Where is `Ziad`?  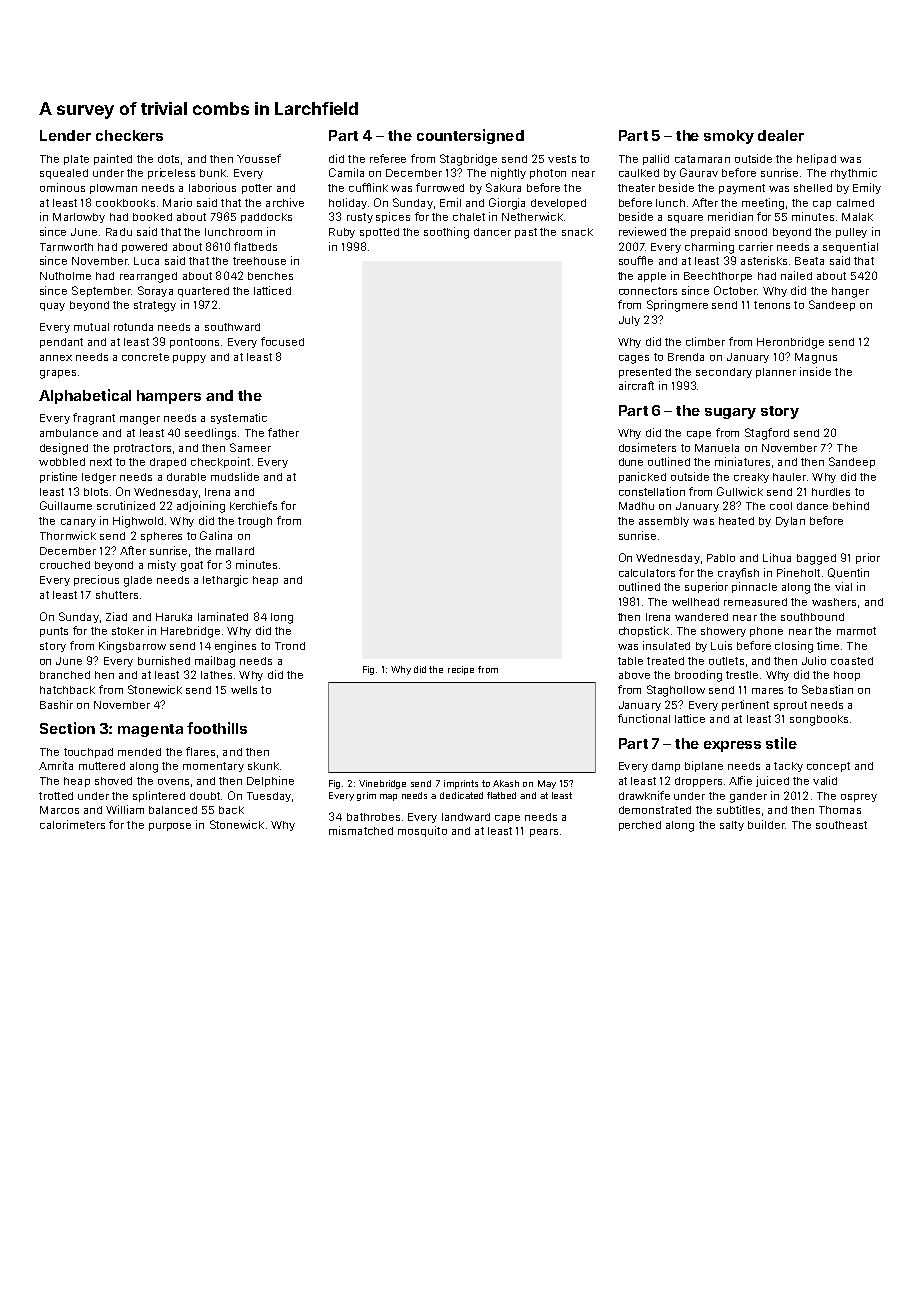
Ziad is located at coordinates (116, 616).
